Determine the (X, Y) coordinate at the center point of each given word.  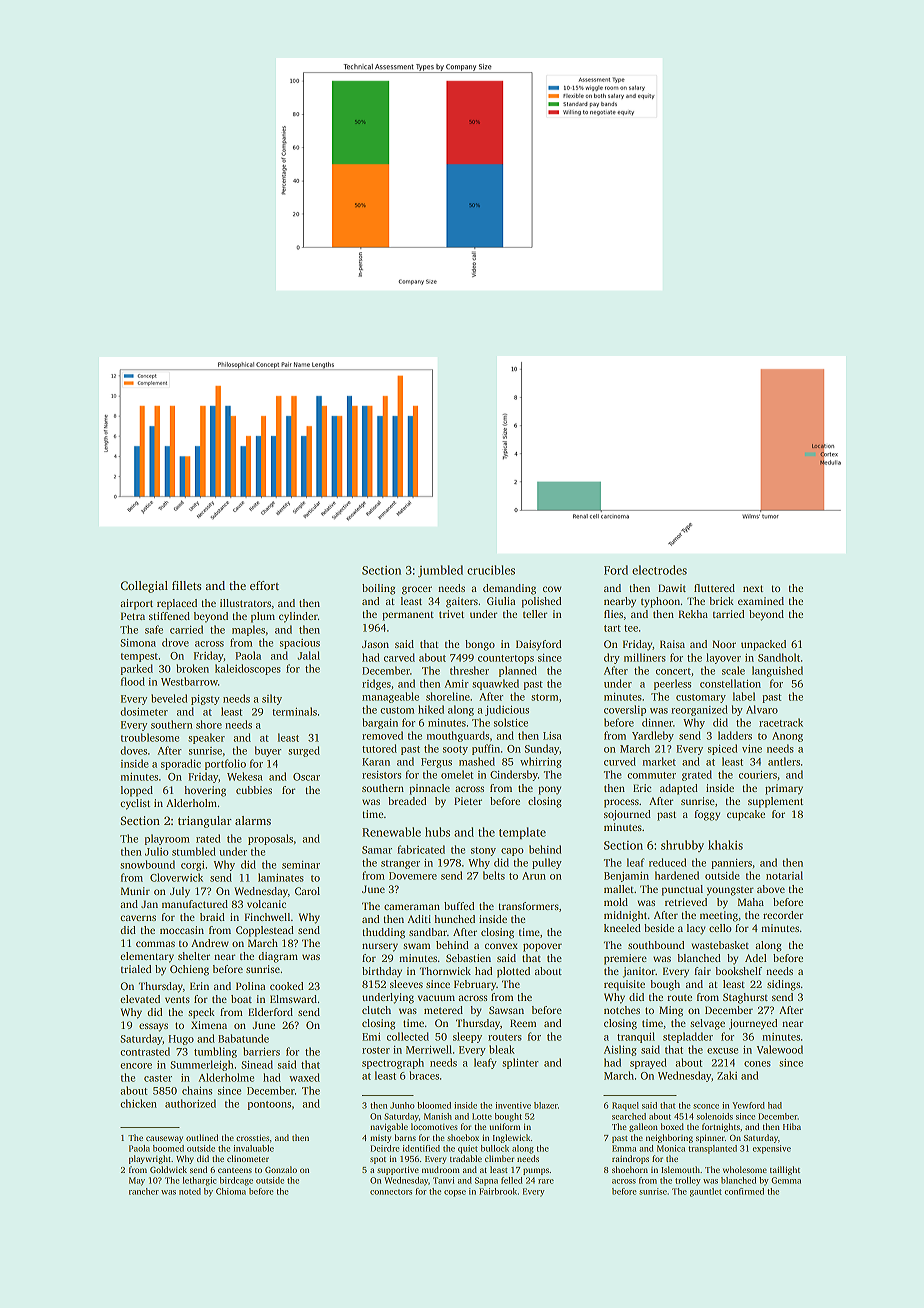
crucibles (491, 570)
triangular (205, 822)
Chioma (231, 1191)
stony (483, 851)
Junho (402, 1105)
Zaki (727, 1075)
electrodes (659, 570)
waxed (304, 1077)
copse (455, 1193)
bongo (480, 645)
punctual (682, 890)
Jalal (308, 655)
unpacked (763, 645)
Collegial (144, 587)
